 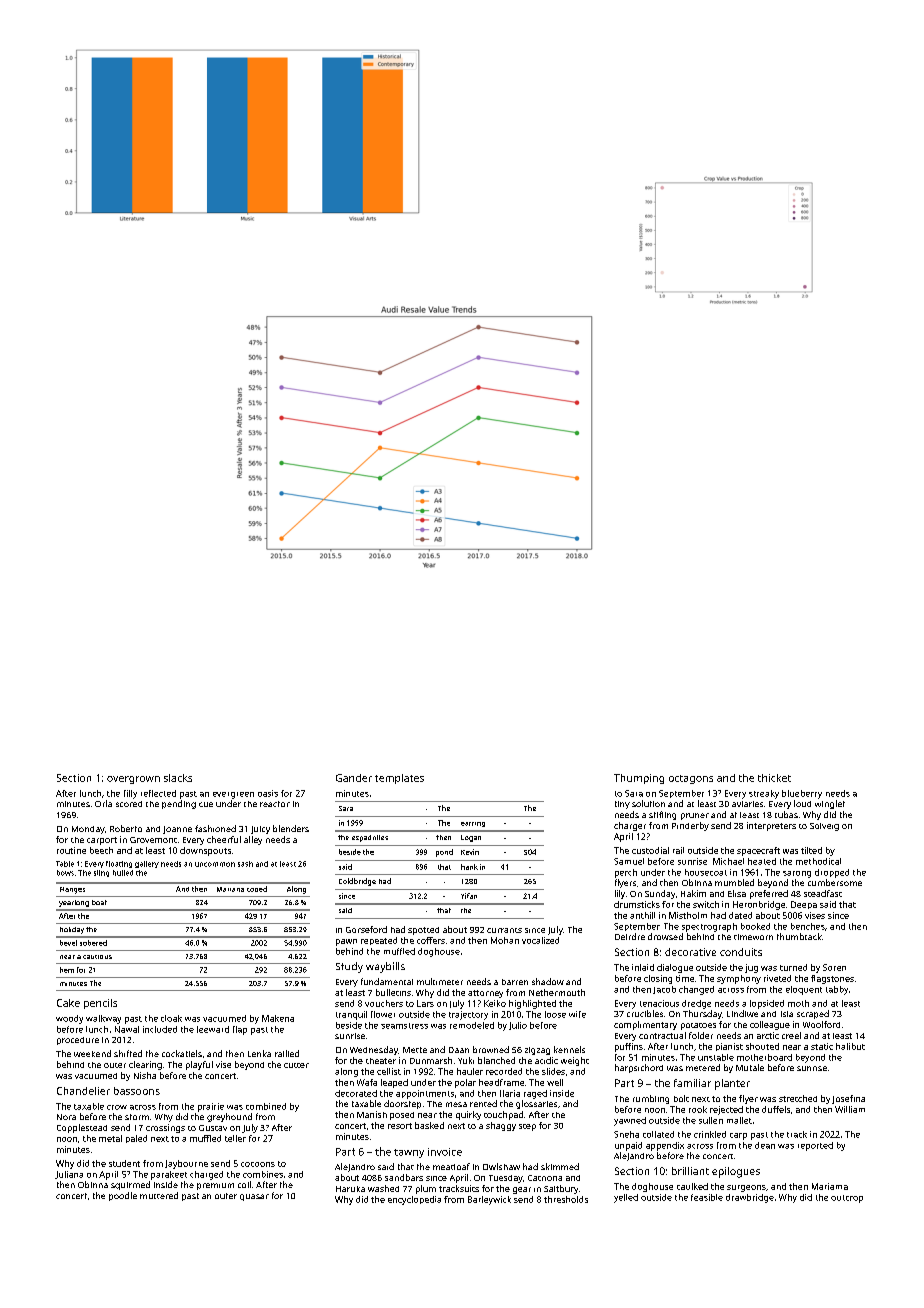 What do you see at coordinates (254, 1197) in the page?
I see `quasar` at bounding box center [254, 1197].
